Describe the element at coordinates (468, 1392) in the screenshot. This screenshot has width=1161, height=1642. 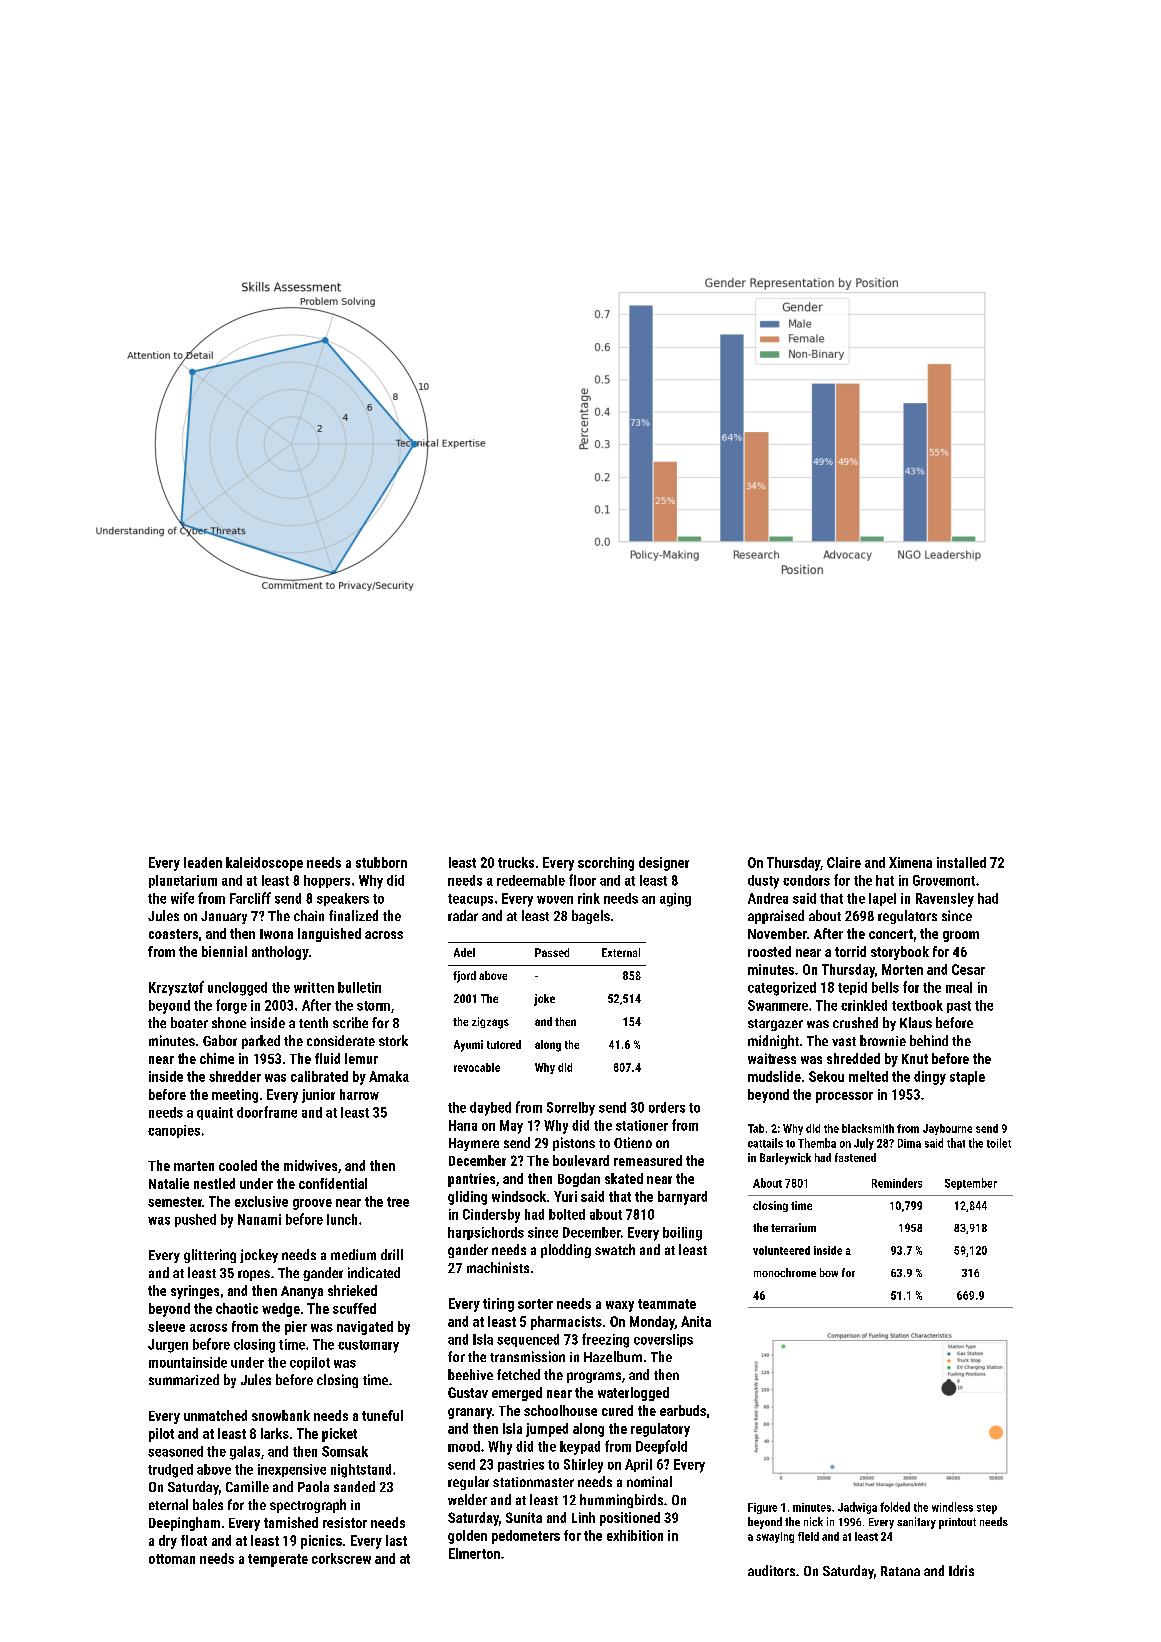
I see `Gustav` at that location.
